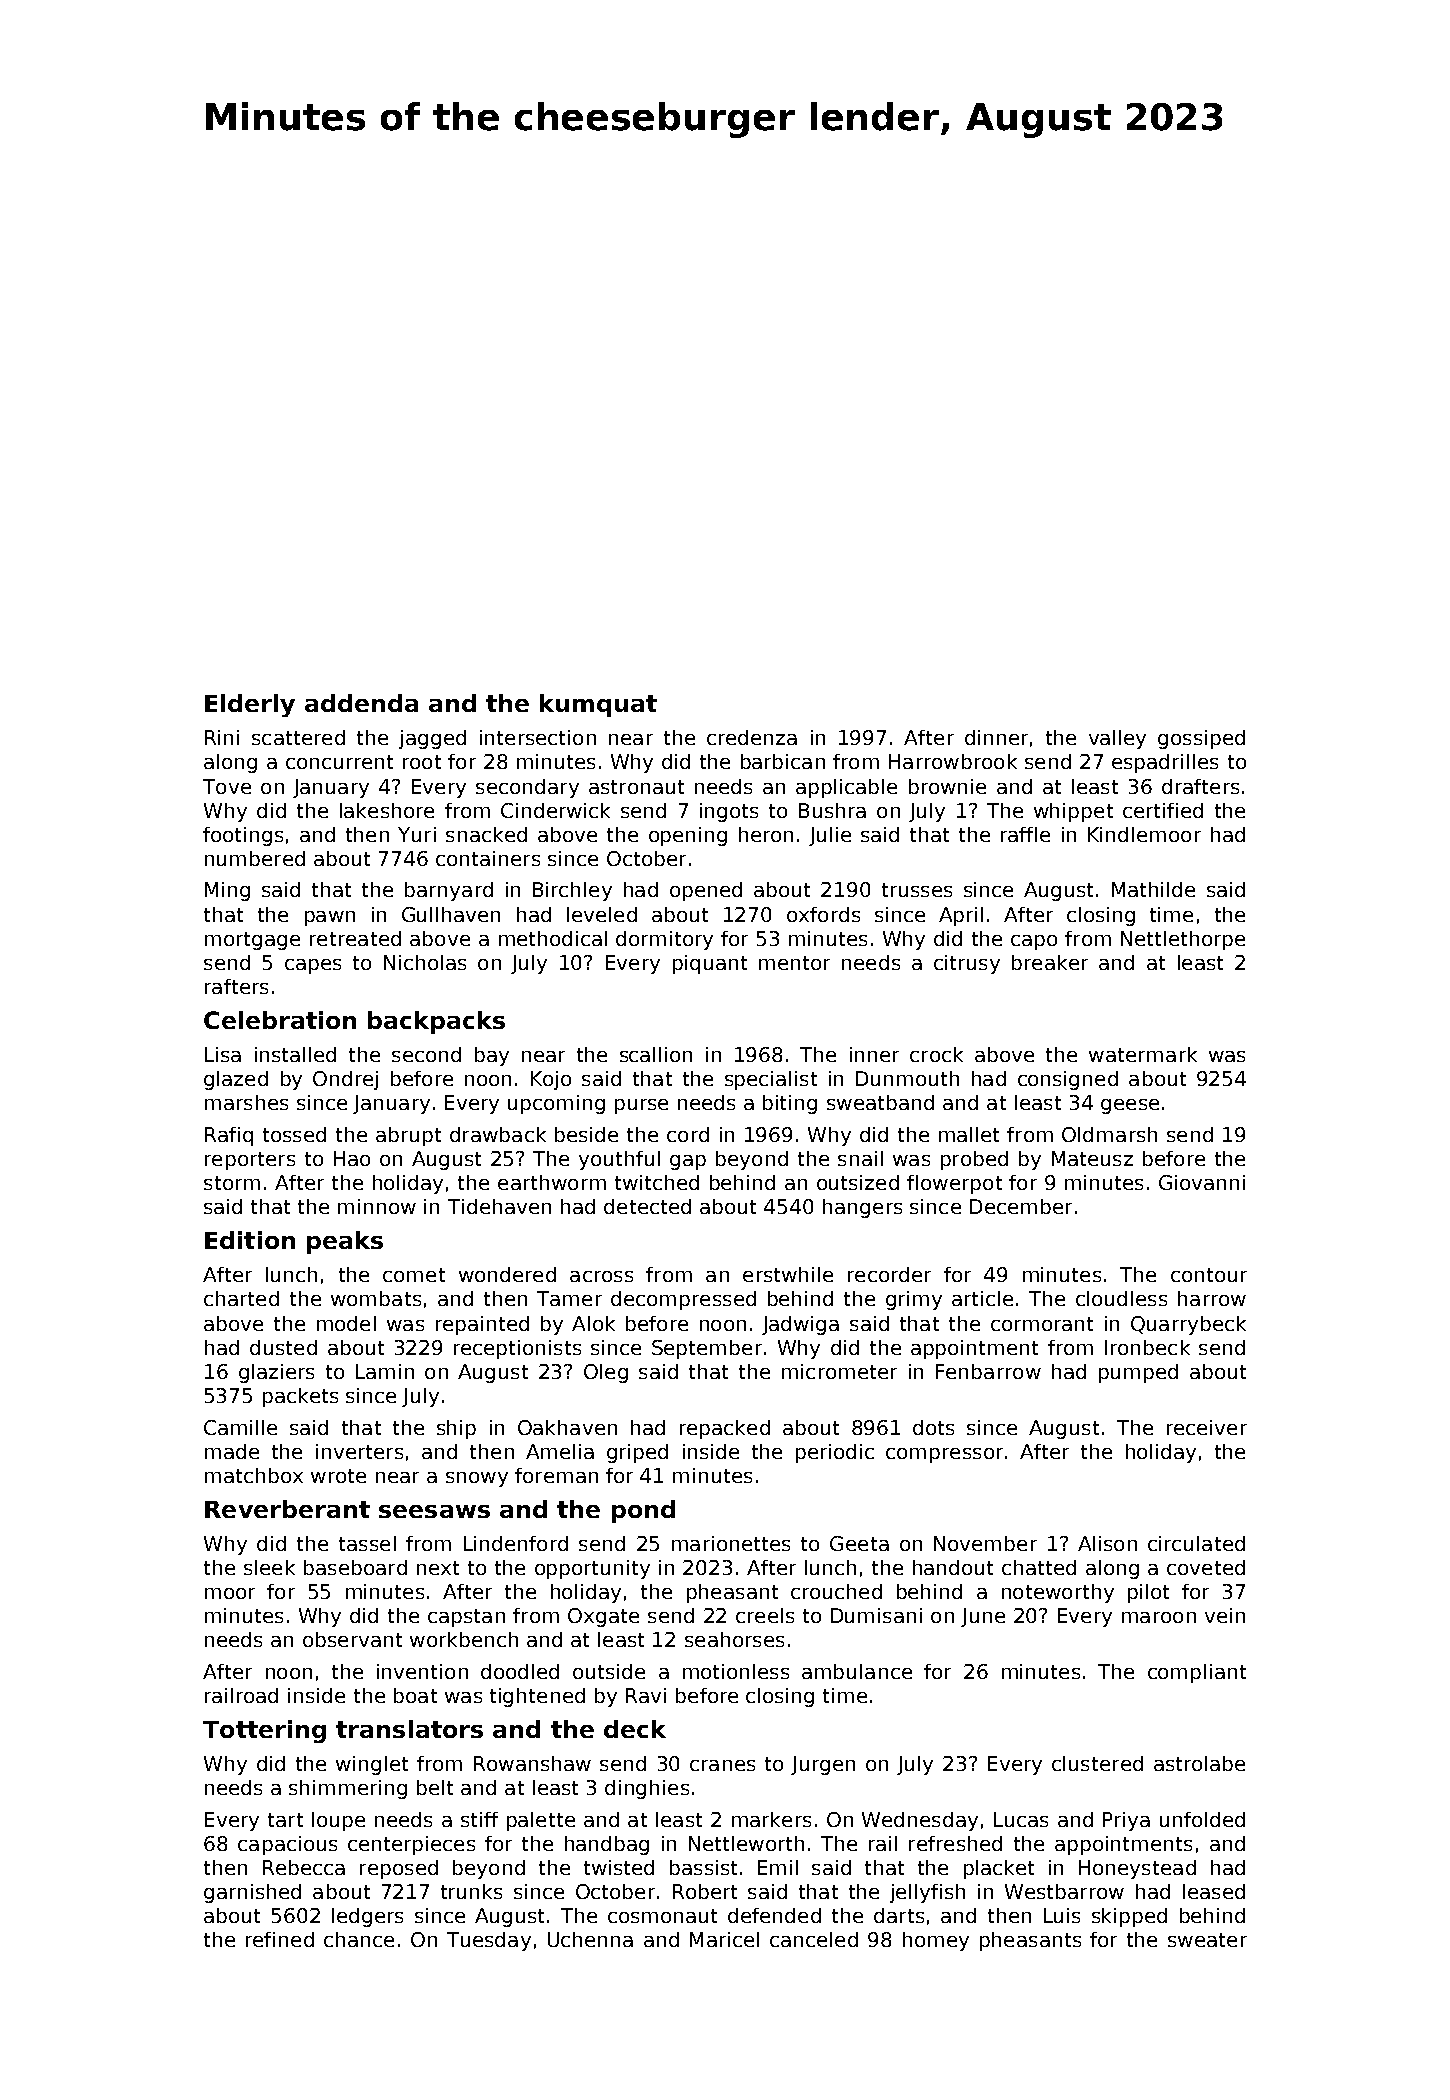 Image resolution: width=1450 pixels, height=2100 pixels. What do you see at coordinates (598, 705) in the image?
I see `kumquat` at bounding box center [598, 705].
